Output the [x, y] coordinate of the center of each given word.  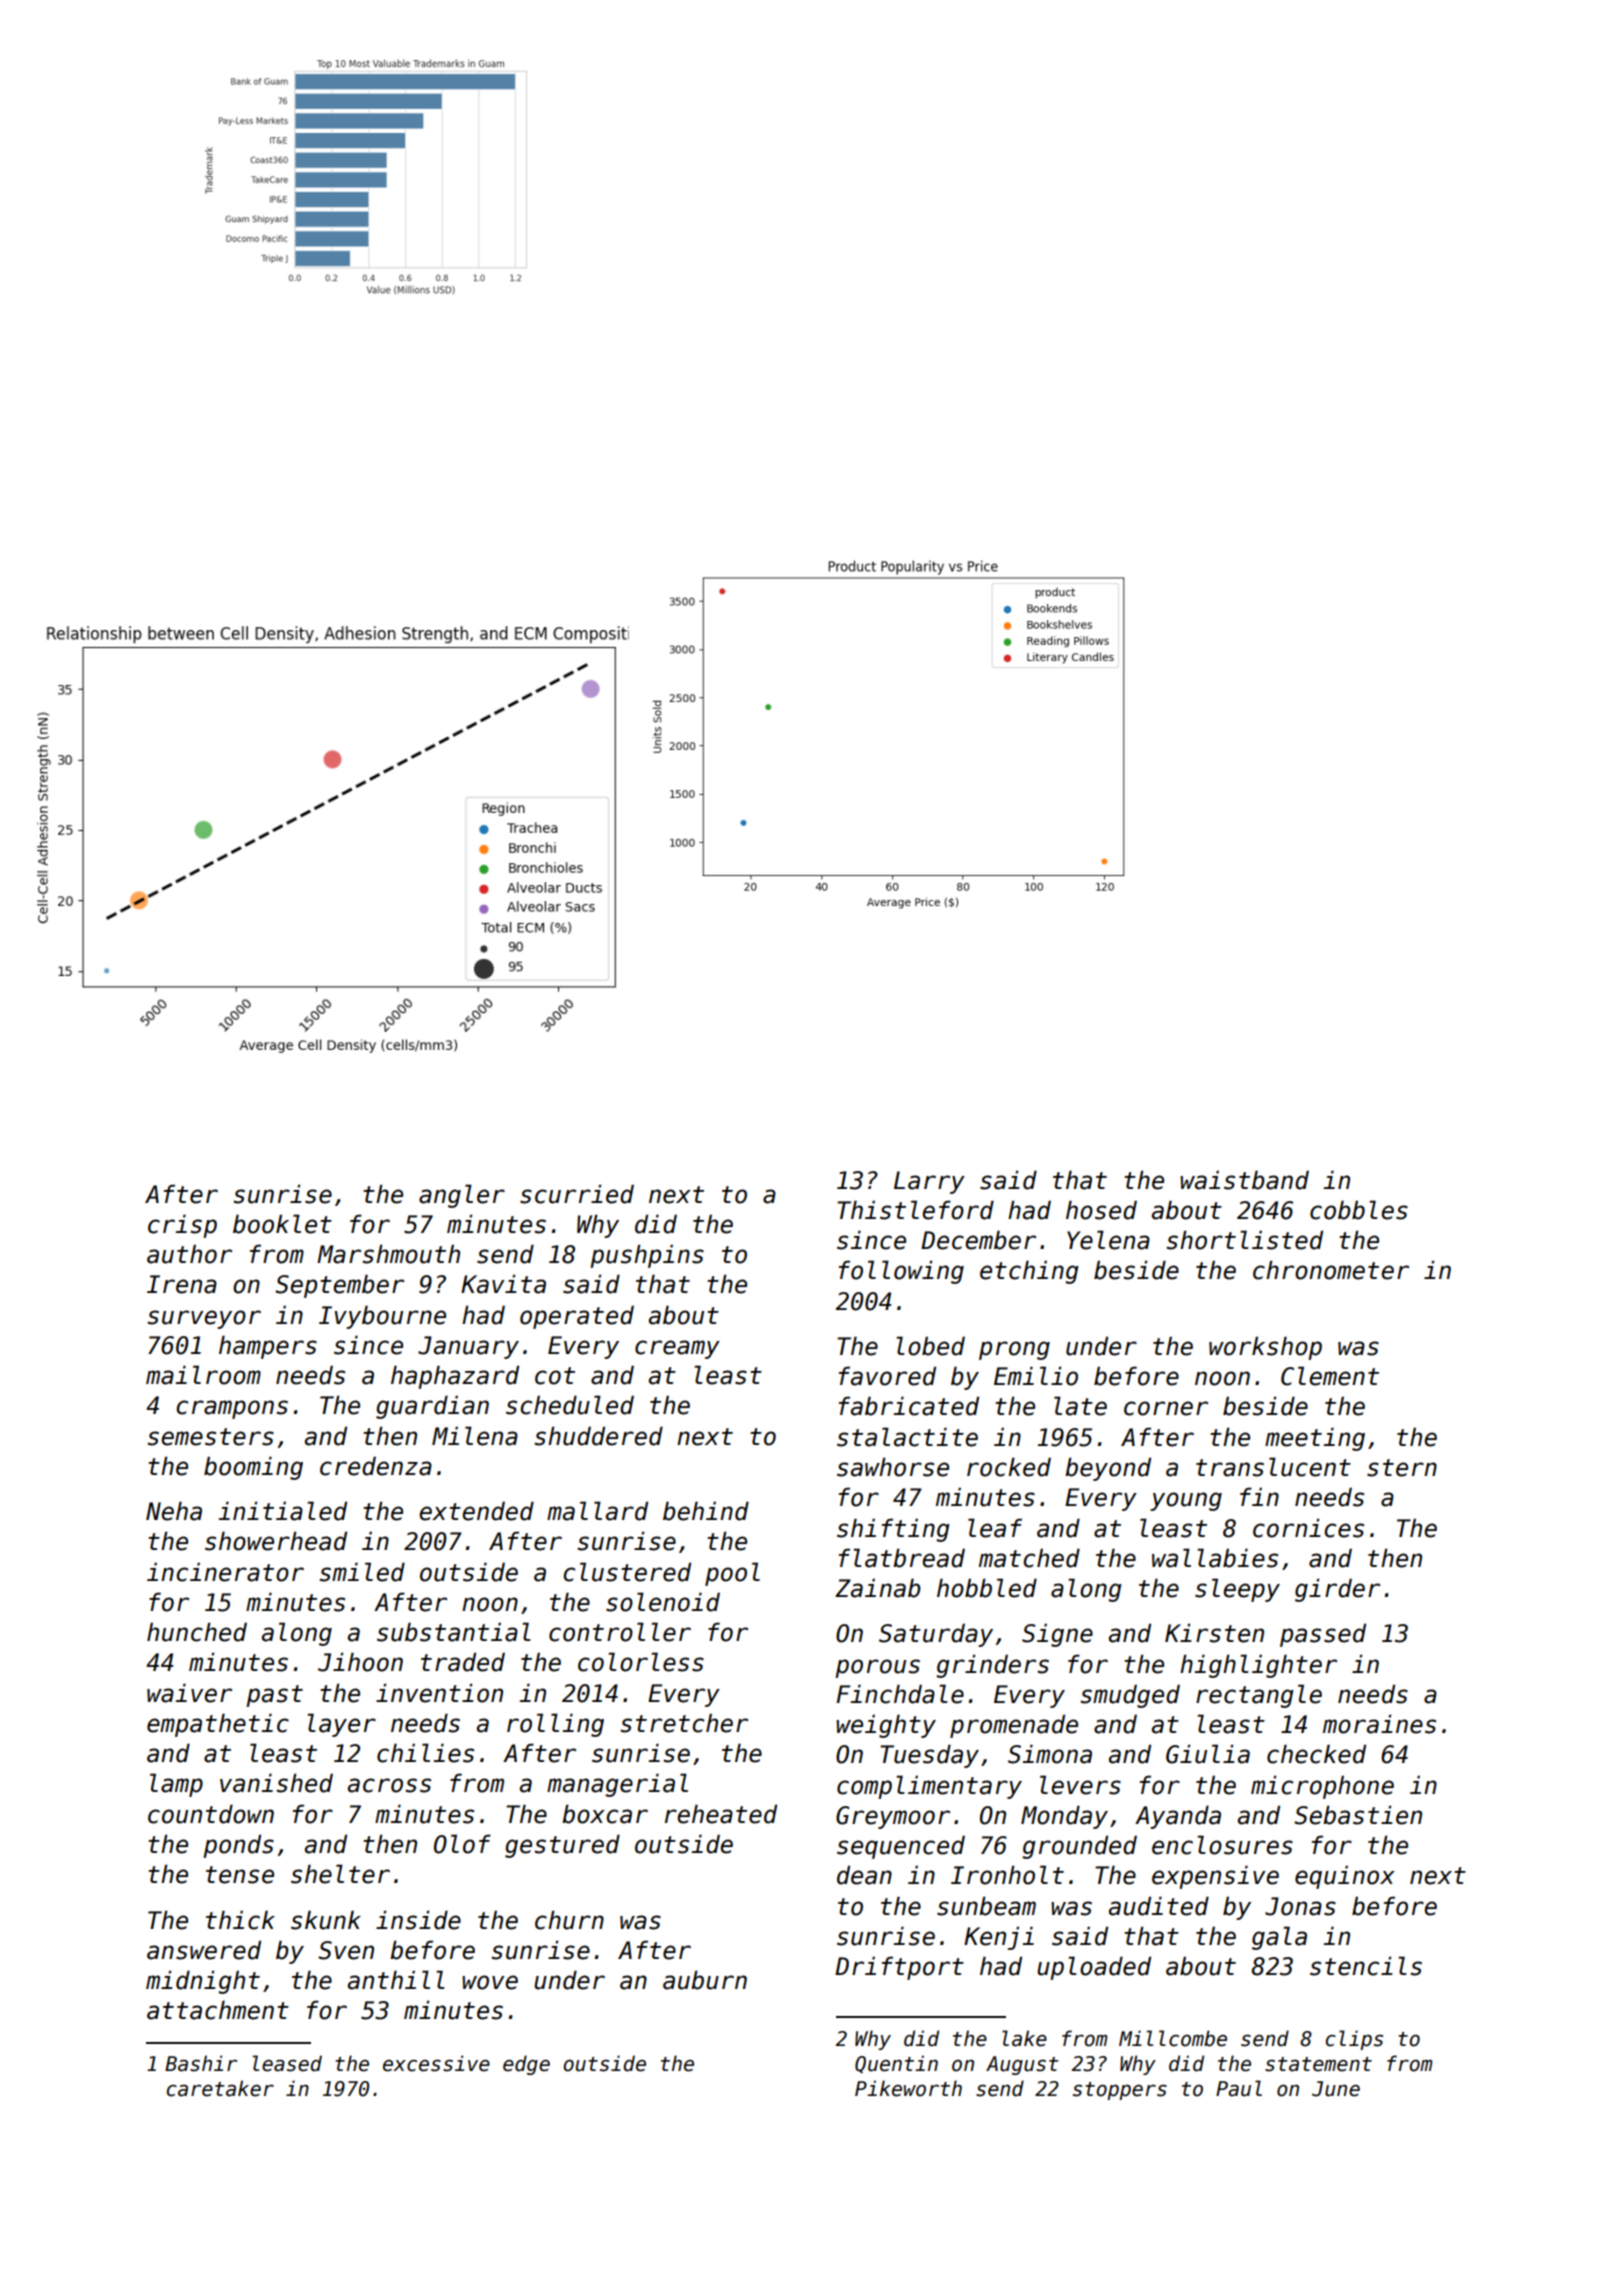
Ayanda [1178, 1817]
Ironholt [1007, 1875]
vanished [276, 1783]
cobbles [1359, 1210]
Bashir [201, 2063]
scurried [577, 1194]
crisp [182, 1226]
